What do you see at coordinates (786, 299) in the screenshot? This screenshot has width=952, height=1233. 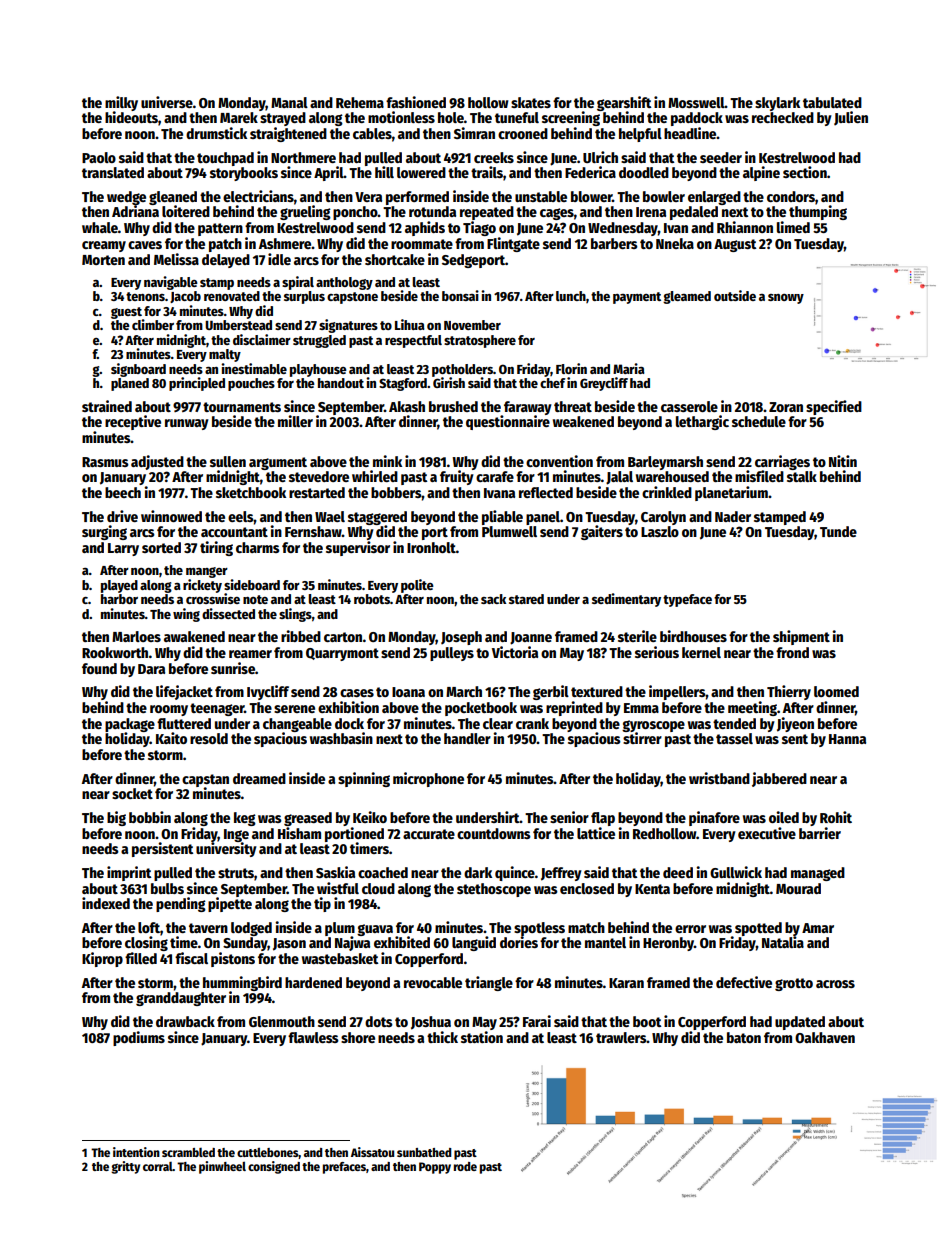 I see `snowy` at bounding box center [786, 299].
